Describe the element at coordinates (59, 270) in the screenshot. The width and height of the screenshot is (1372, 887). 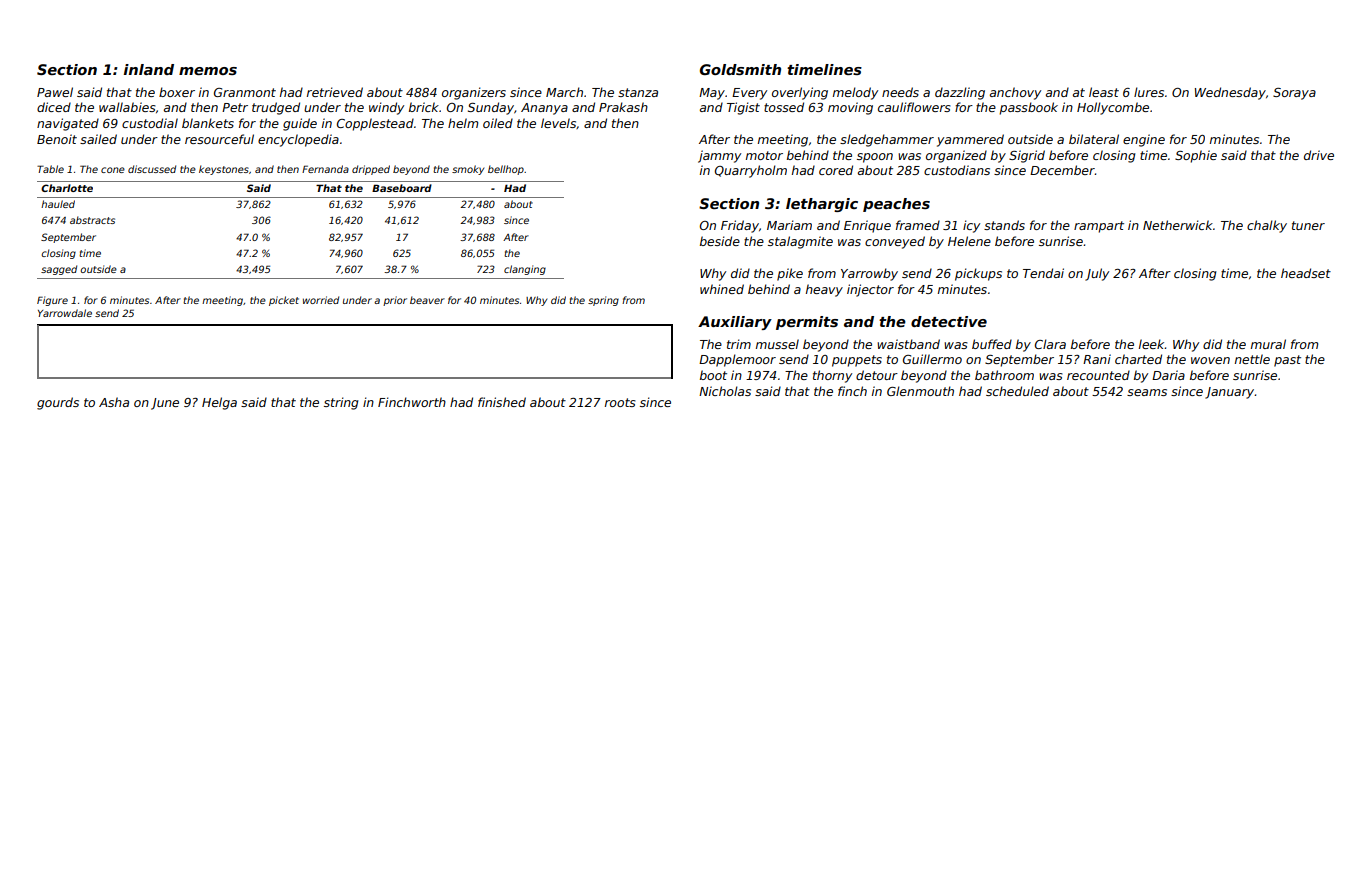
I see `sagged` at that location.
